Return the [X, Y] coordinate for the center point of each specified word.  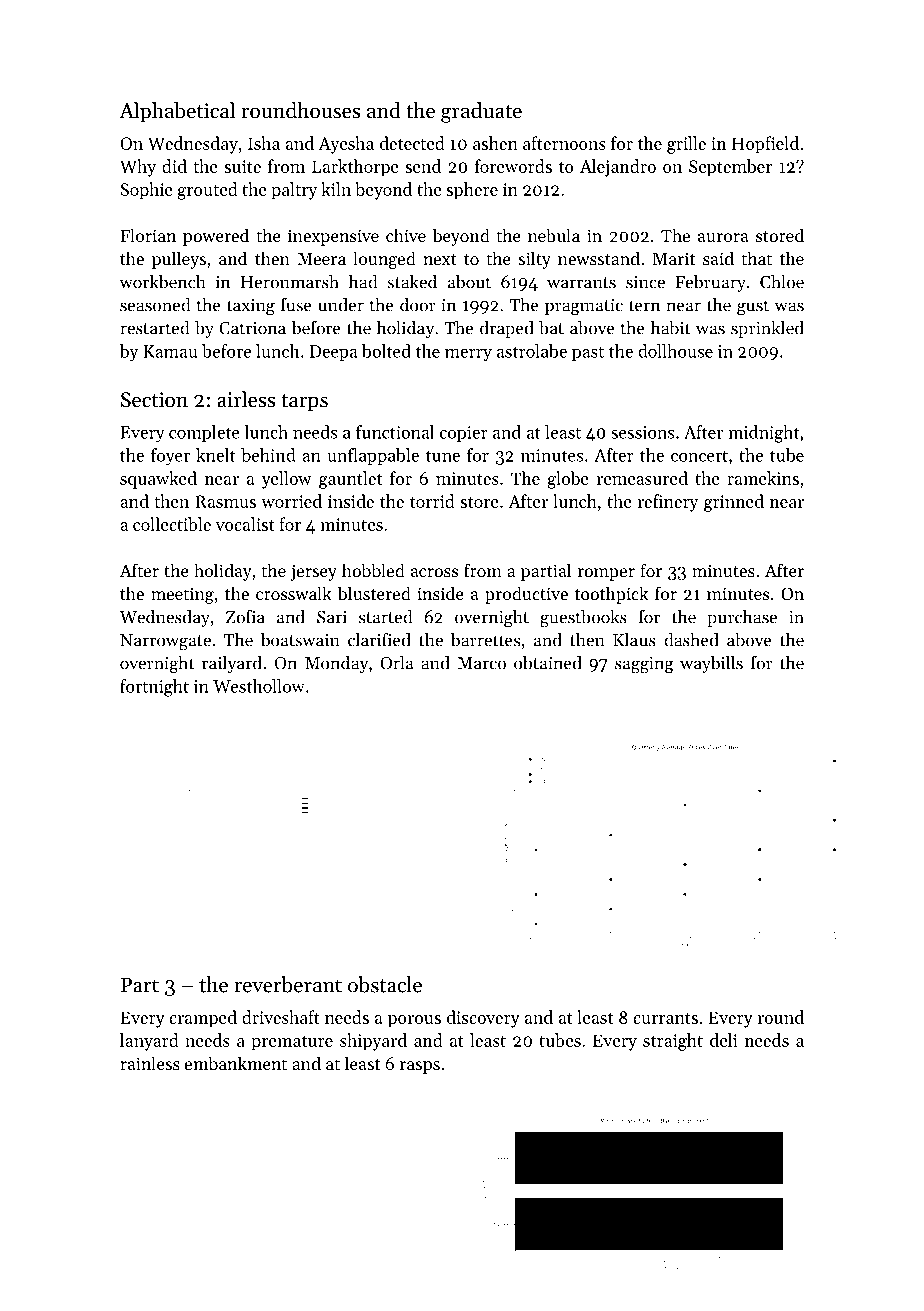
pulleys [179, 260]
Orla [397, 663]
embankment [236, 1063]
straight [673, 1042]
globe [568, 480]
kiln [336, 189]
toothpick [611, 595]
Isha [264, 143]
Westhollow [259, 686]
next [440, 259]
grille [686, 145]
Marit [673, 258]
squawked [158, 480]
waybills [711, 664]
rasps [420, 1067]
